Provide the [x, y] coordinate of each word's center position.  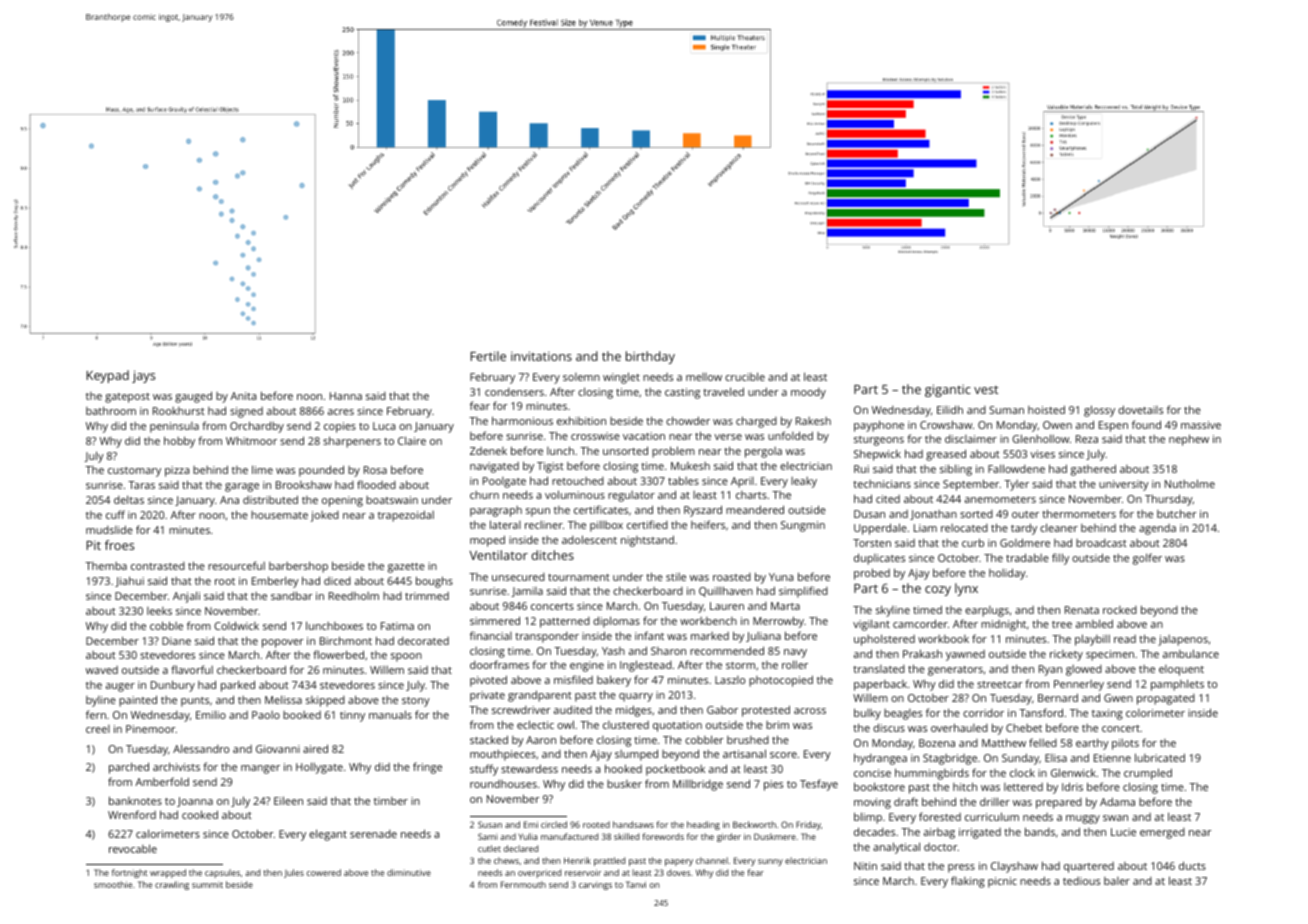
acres [341, 412]
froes [119, 545]
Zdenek [488, 451]
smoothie [113, 884]
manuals [390, 714]
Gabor [722, 710]
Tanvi [636, 884]
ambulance [1191, 653]
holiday [1007, 574]
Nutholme [1190, 483]
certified [647, 524]
